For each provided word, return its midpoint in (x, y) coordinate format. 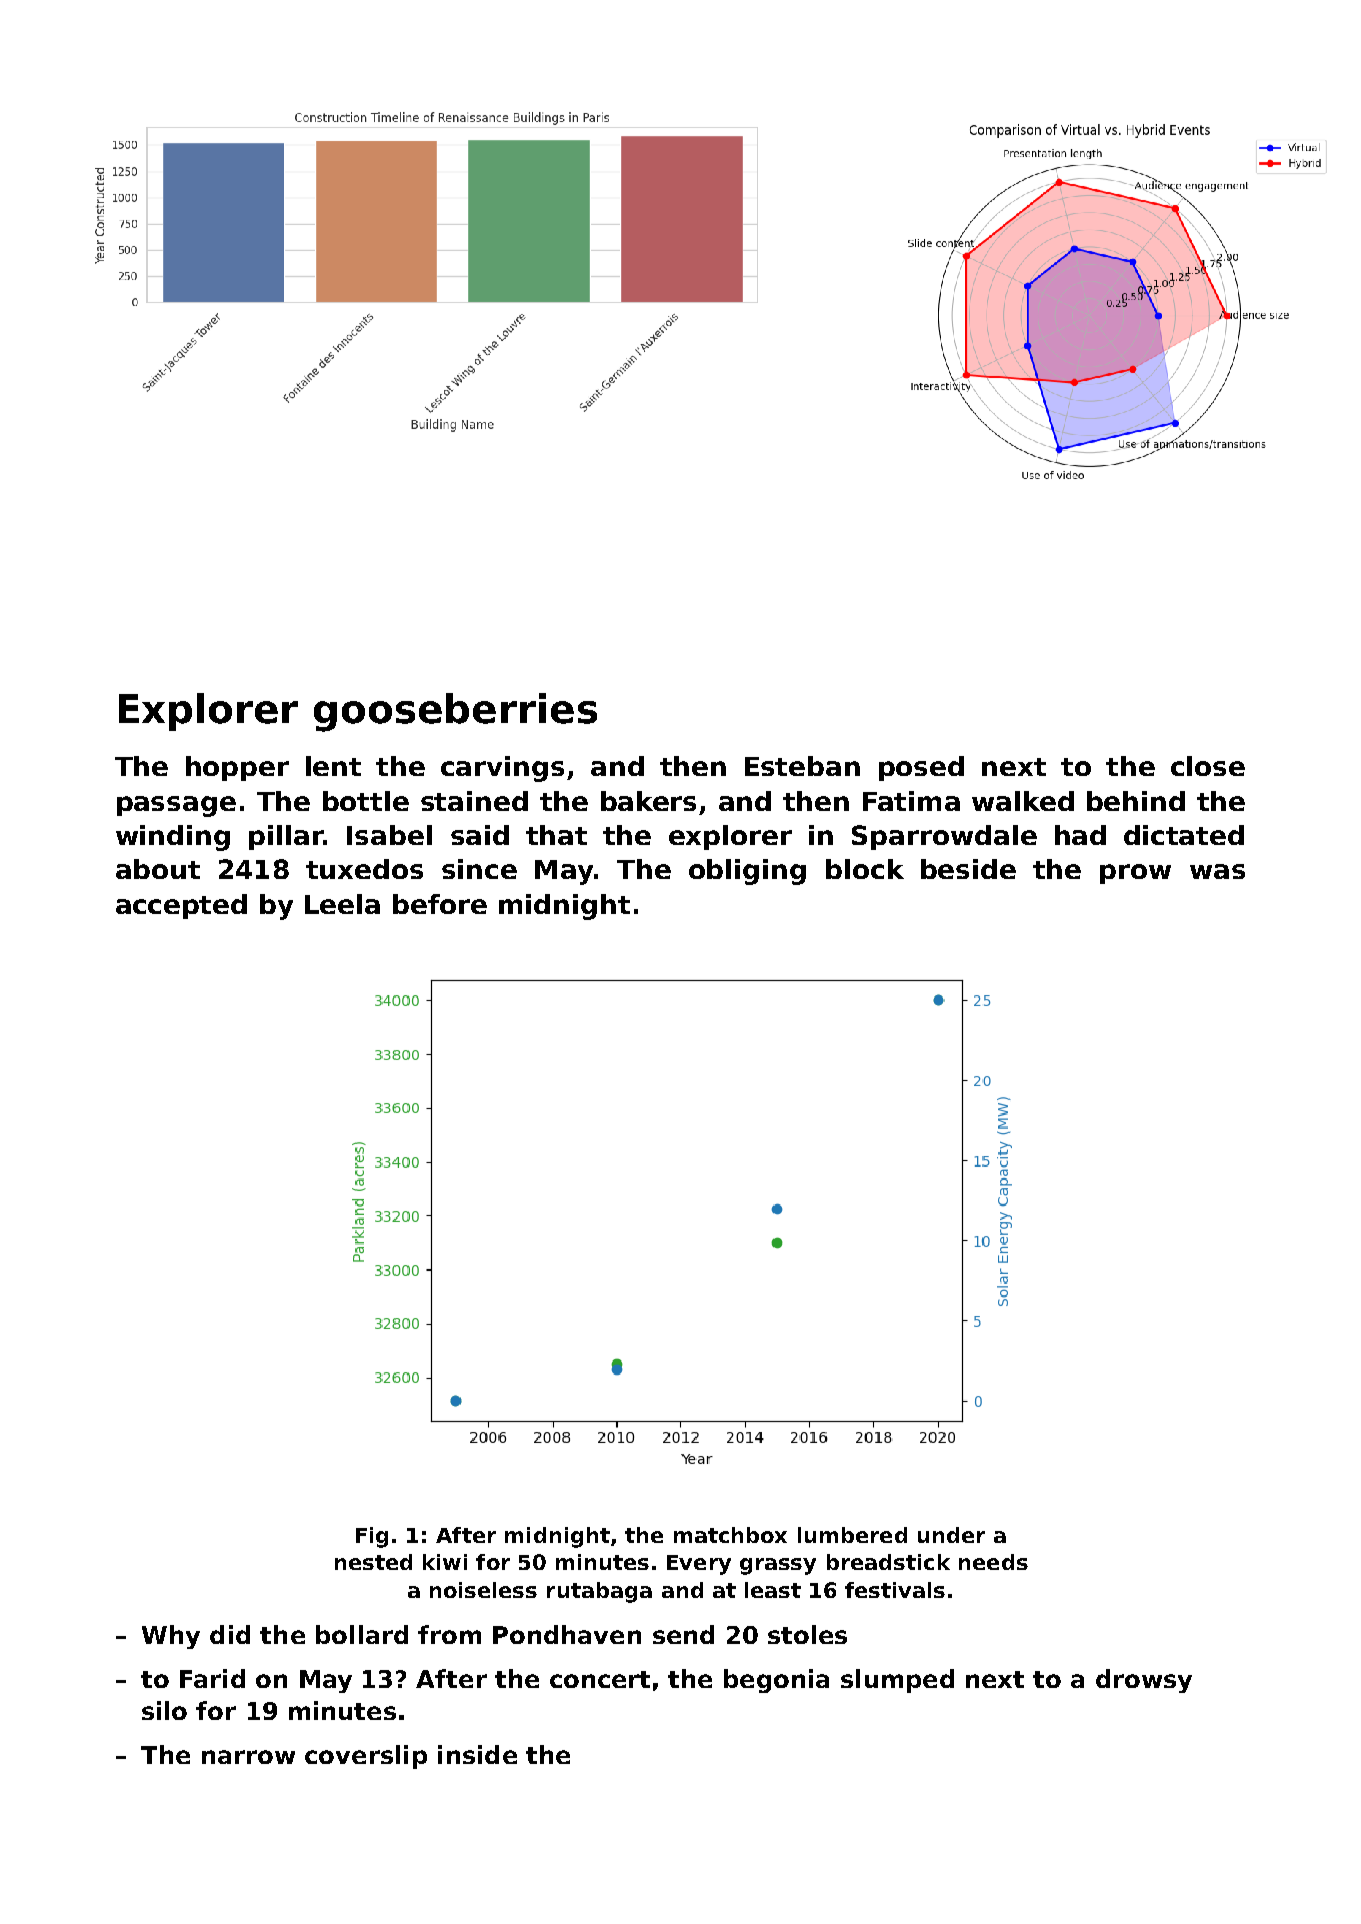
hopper (237, 768)
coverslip (366, 1757)
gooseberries (455, 712)
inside (477, 1754)
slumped (897, 1681)
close (1208, 766)
